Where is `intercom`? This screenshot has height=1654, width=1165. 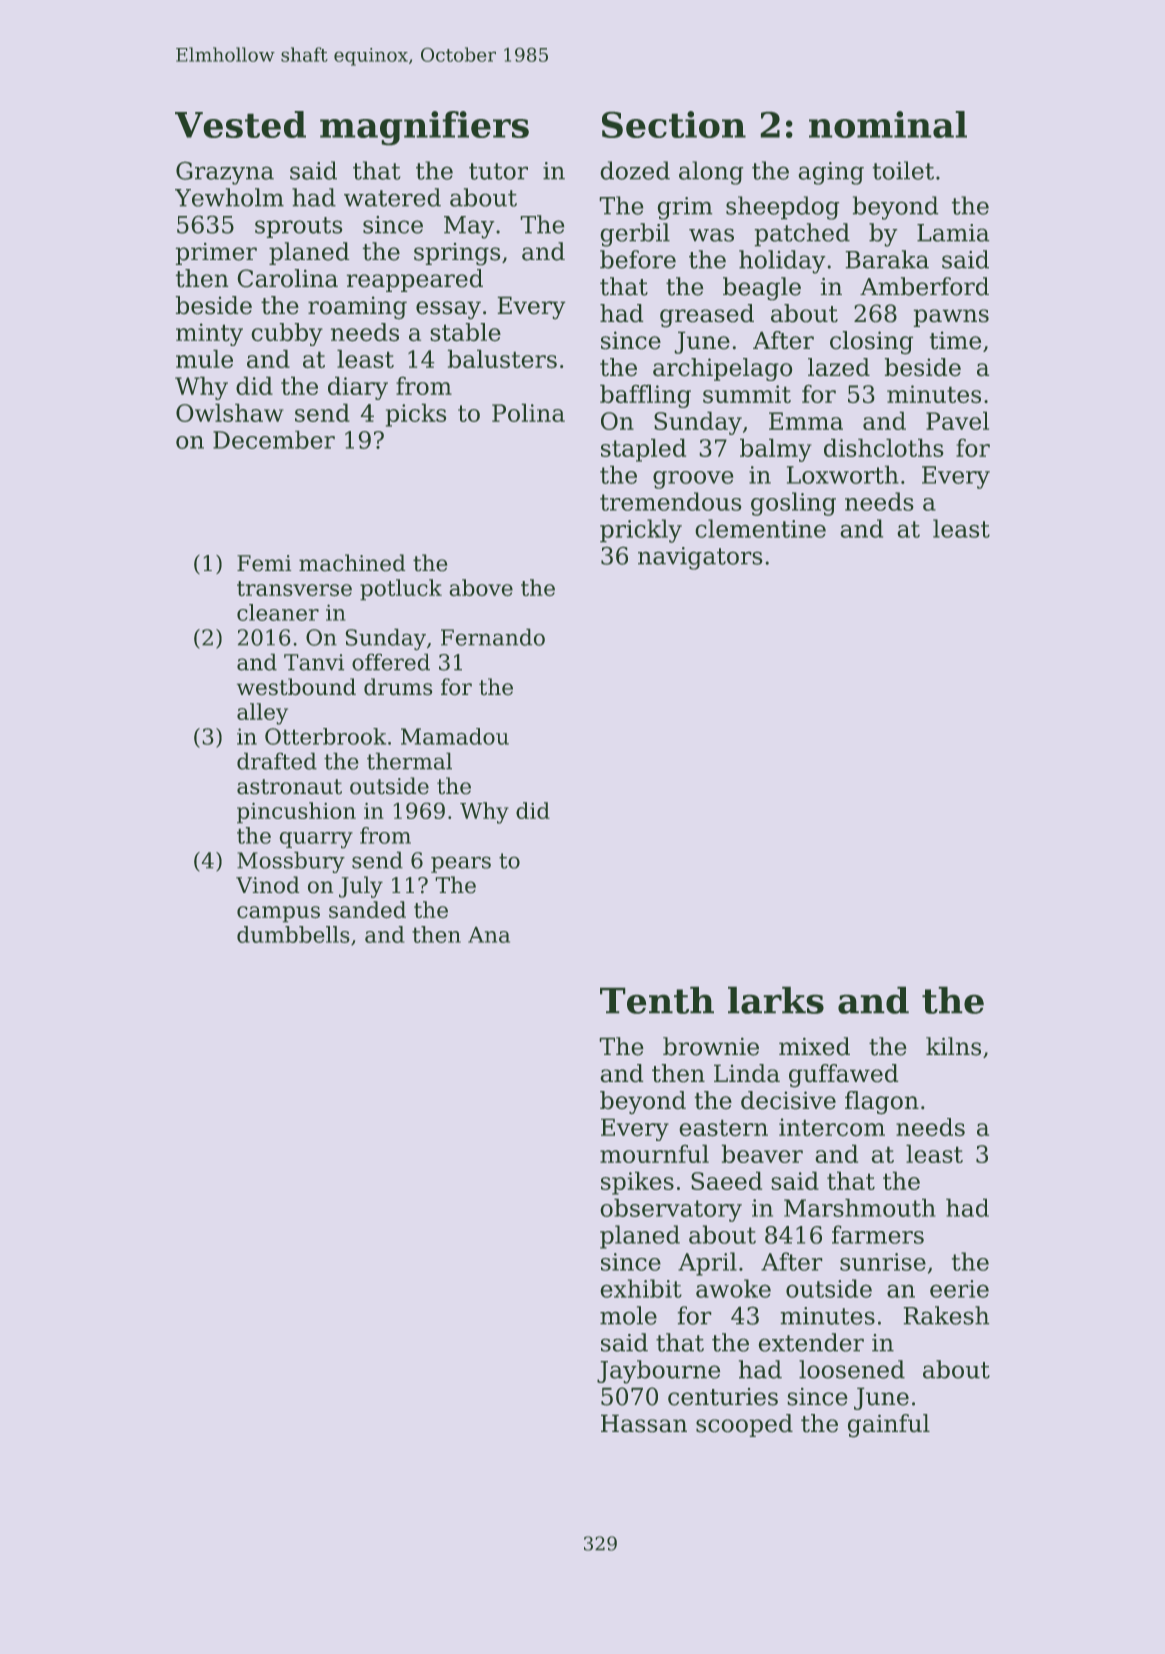
intercom is located at coordinates (832, 1127).
